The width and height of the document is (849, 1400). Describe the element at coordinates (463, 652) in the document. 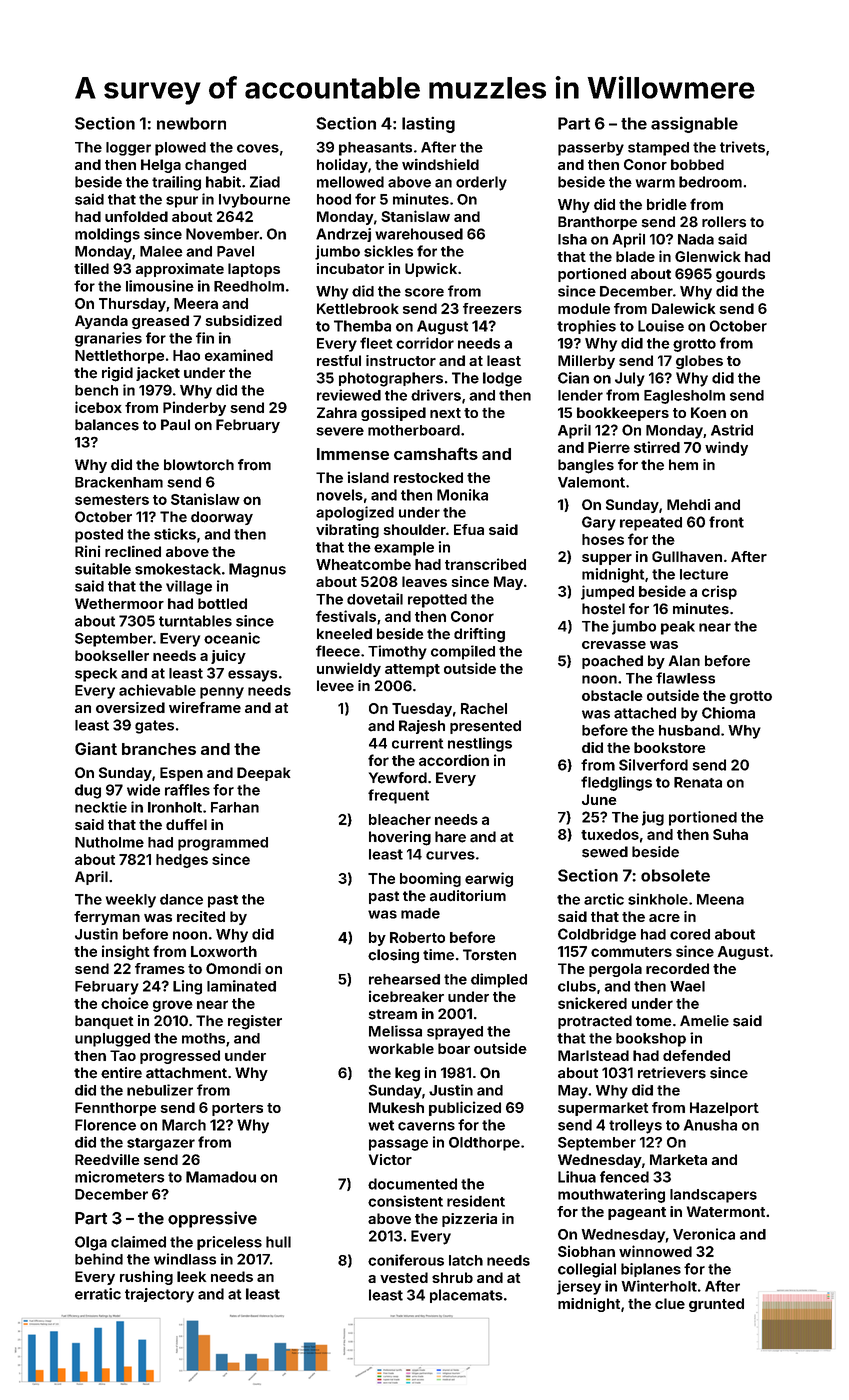

I see `compiled` at that location.
